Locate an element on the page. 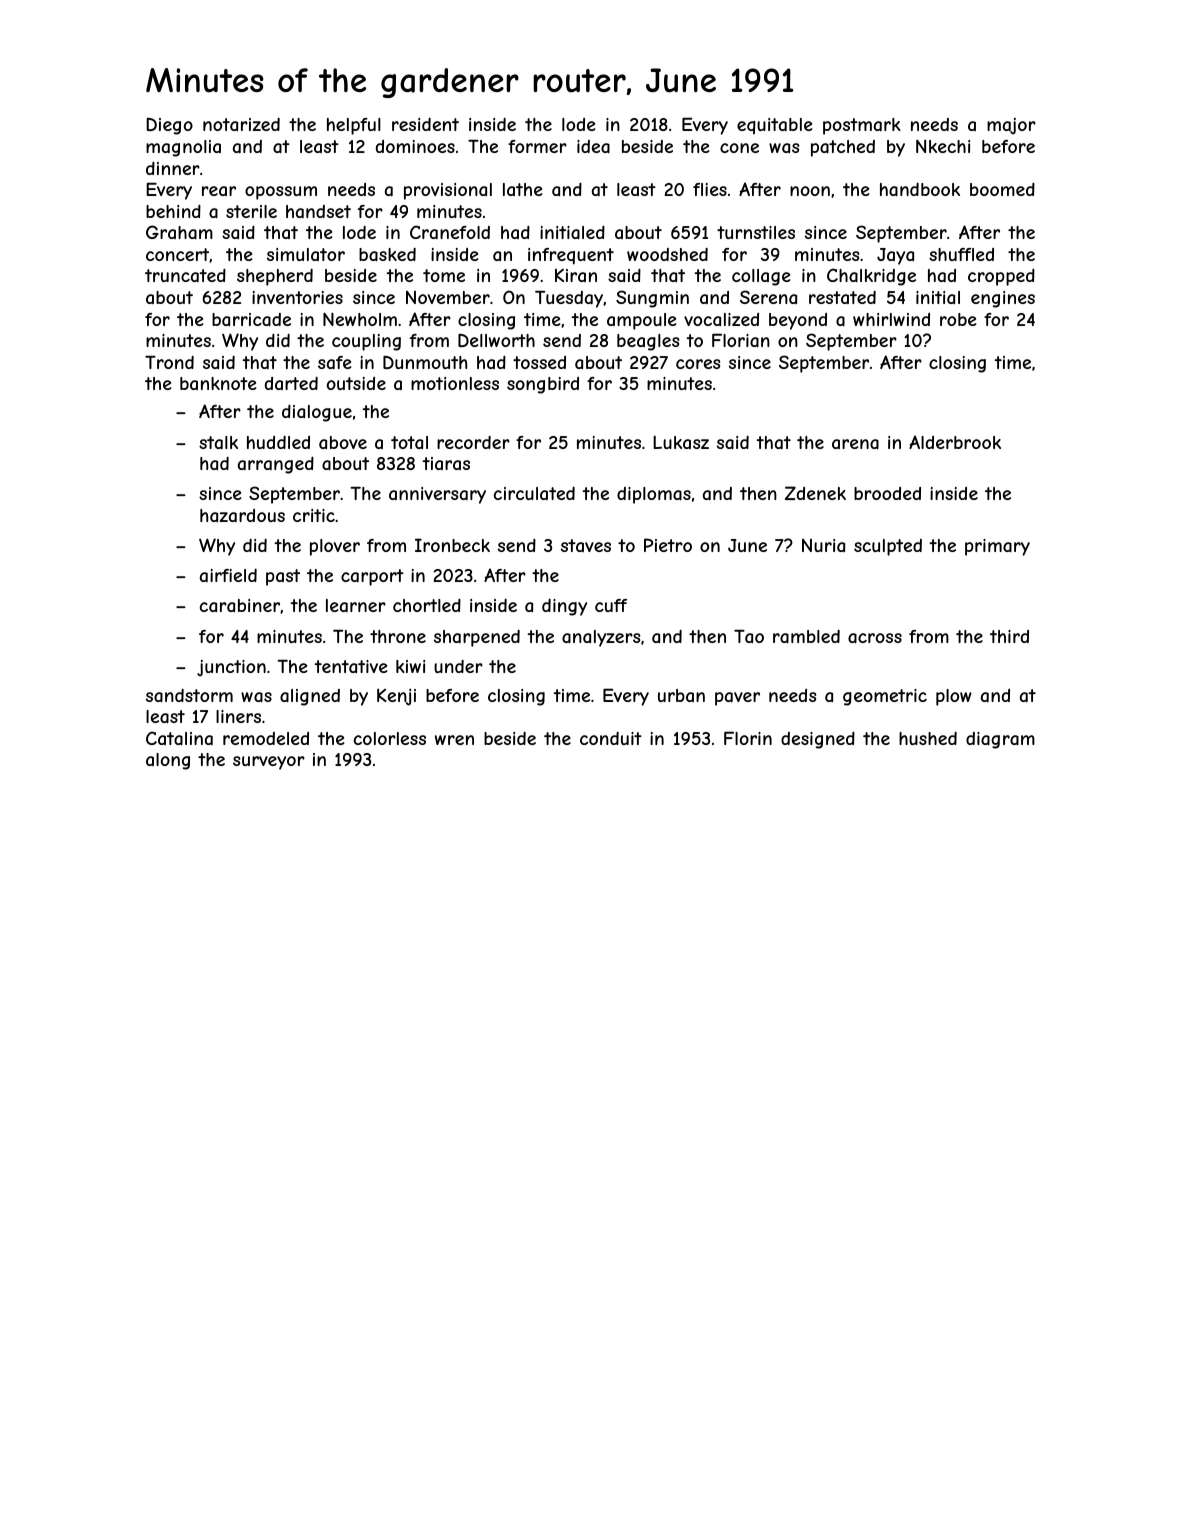 This document has height=1529, width=1181. postmark is located at coordinates (862, 126).
